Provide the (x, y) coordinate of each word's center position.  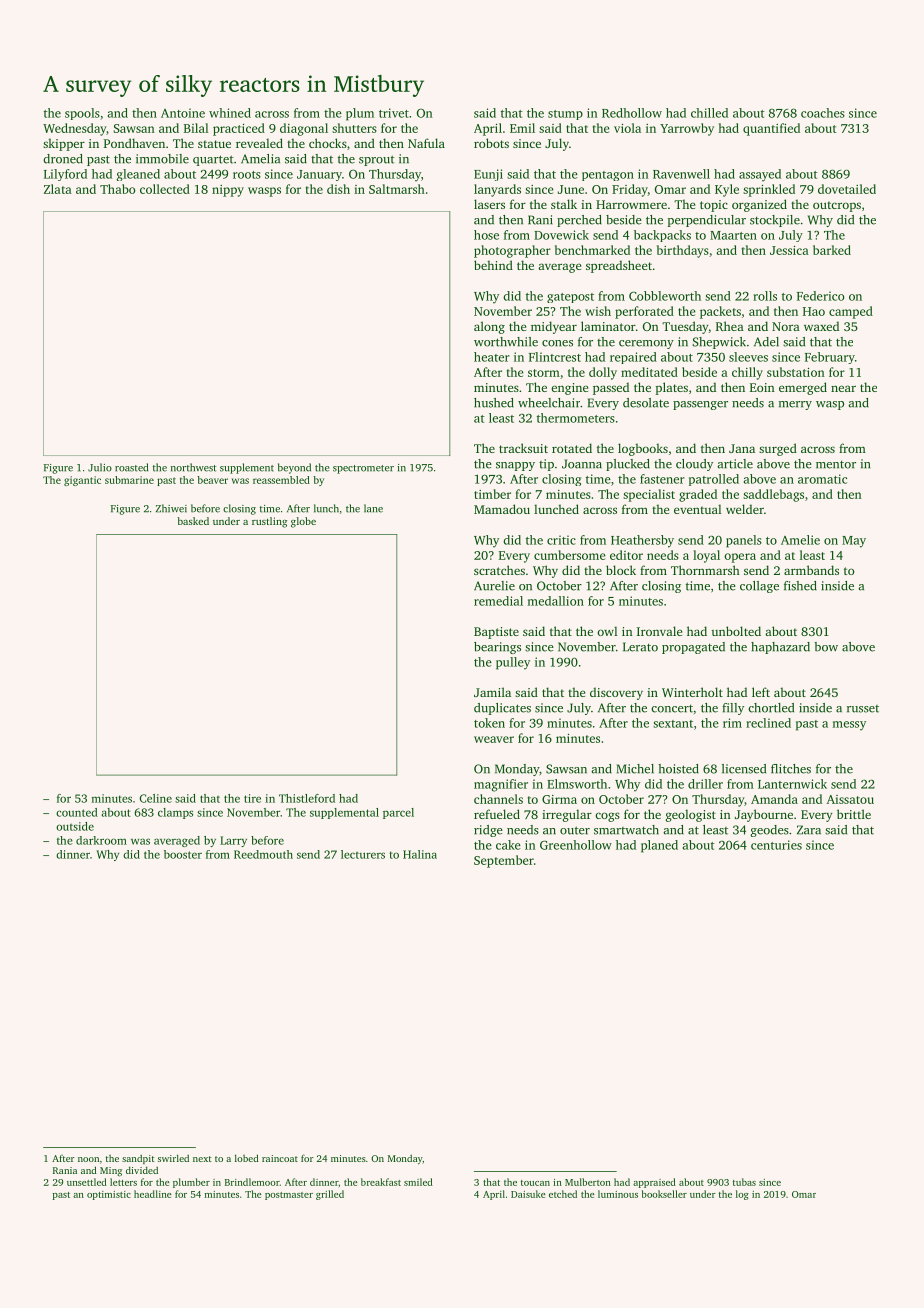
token (489, 723)
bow (826, 647)
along (489, 327)
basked (193, 521)
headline (153, 1194)
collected (165, 189)
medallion (555, 601)
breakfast (381, 1182)
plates (671, 388)
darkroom (101, 840)
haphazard (780, 648)
